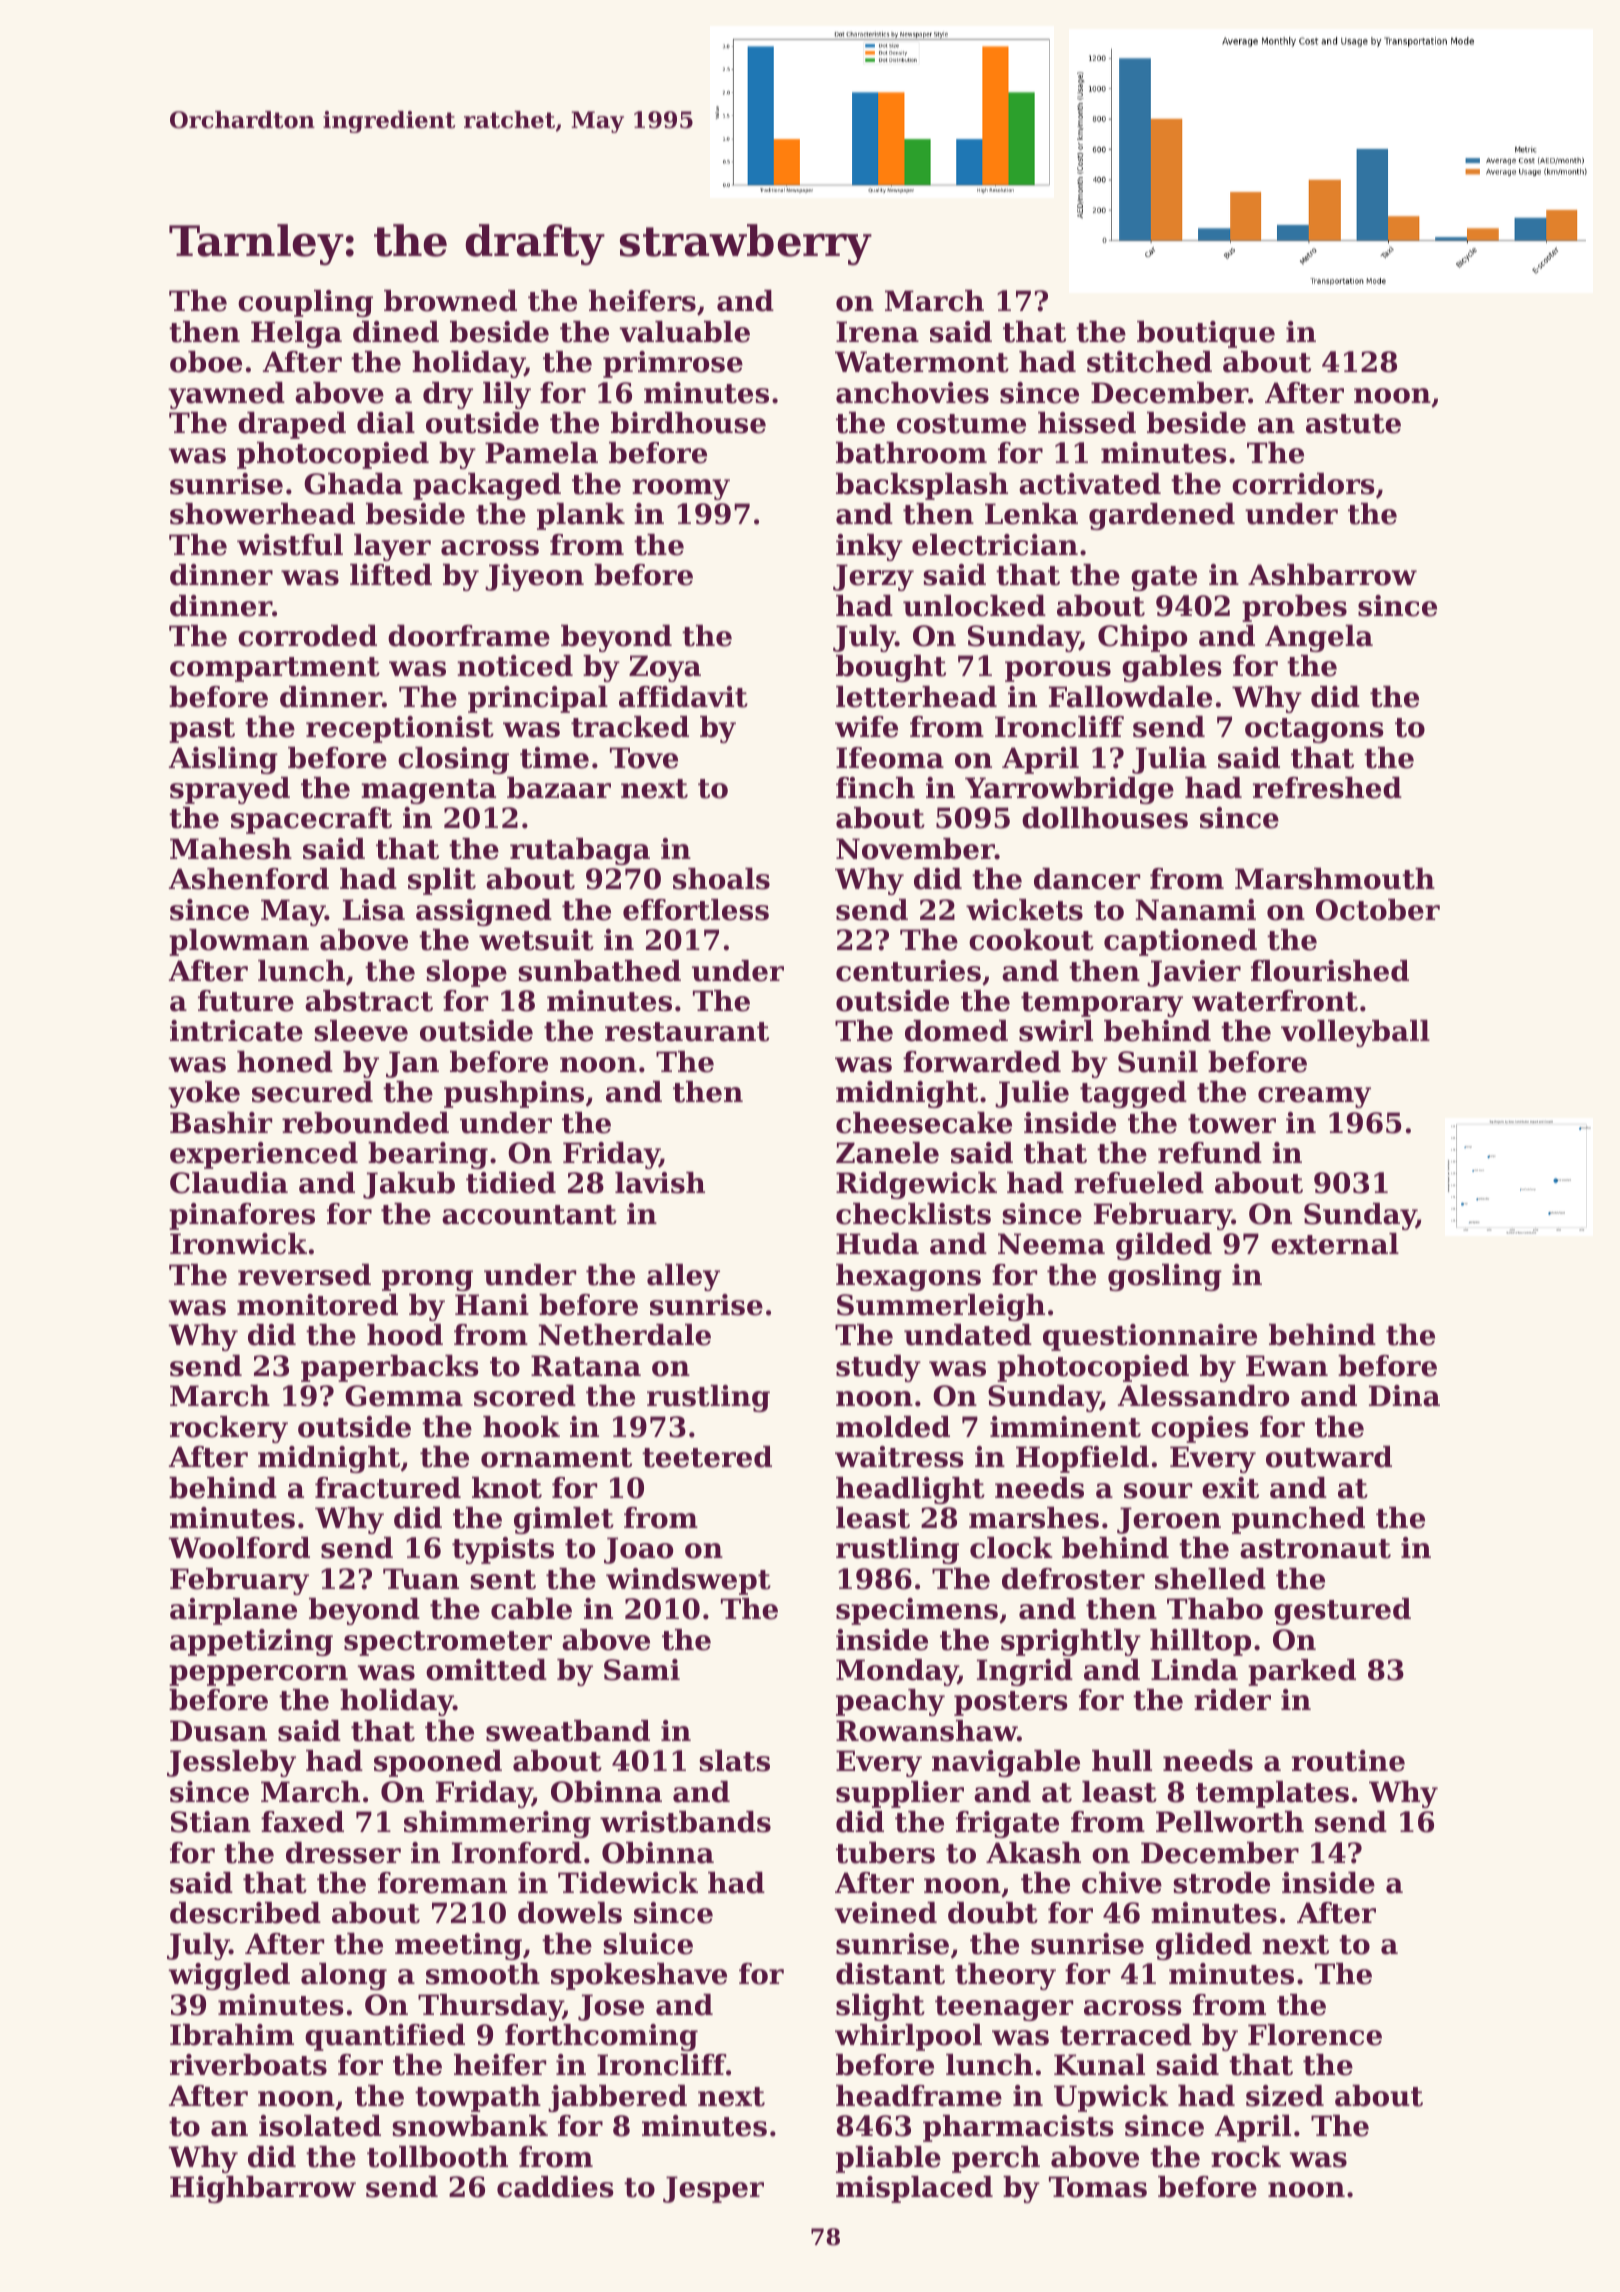  What do you see at coordinates (1206, 334) in the image?
I see `boutique` at bounding box center [1206, 334].
